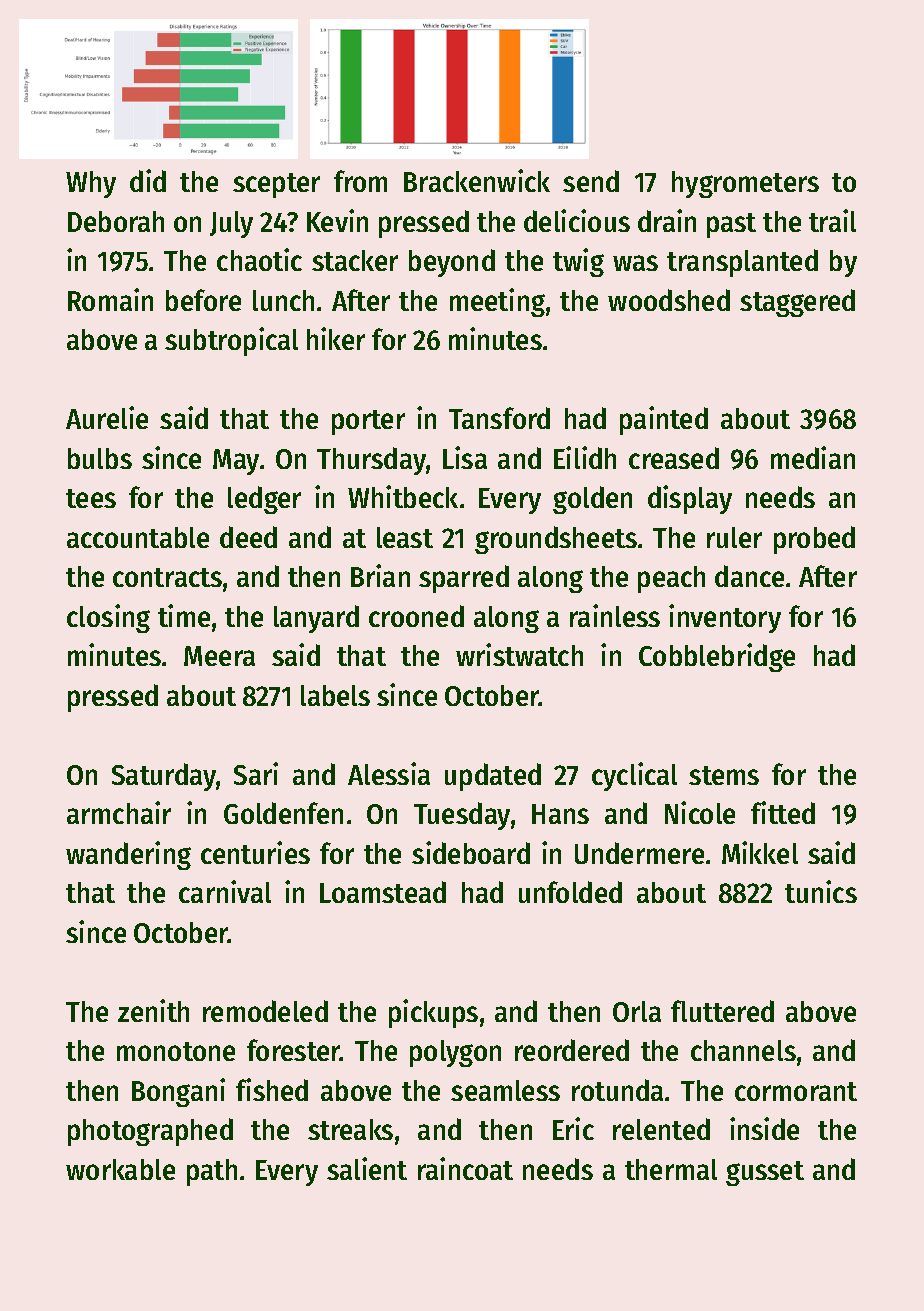 This image has width=924, height=1311. What do you see at coordinates (219, 656) in the image?
I see `Meera` at bounding box center [219, 656].
